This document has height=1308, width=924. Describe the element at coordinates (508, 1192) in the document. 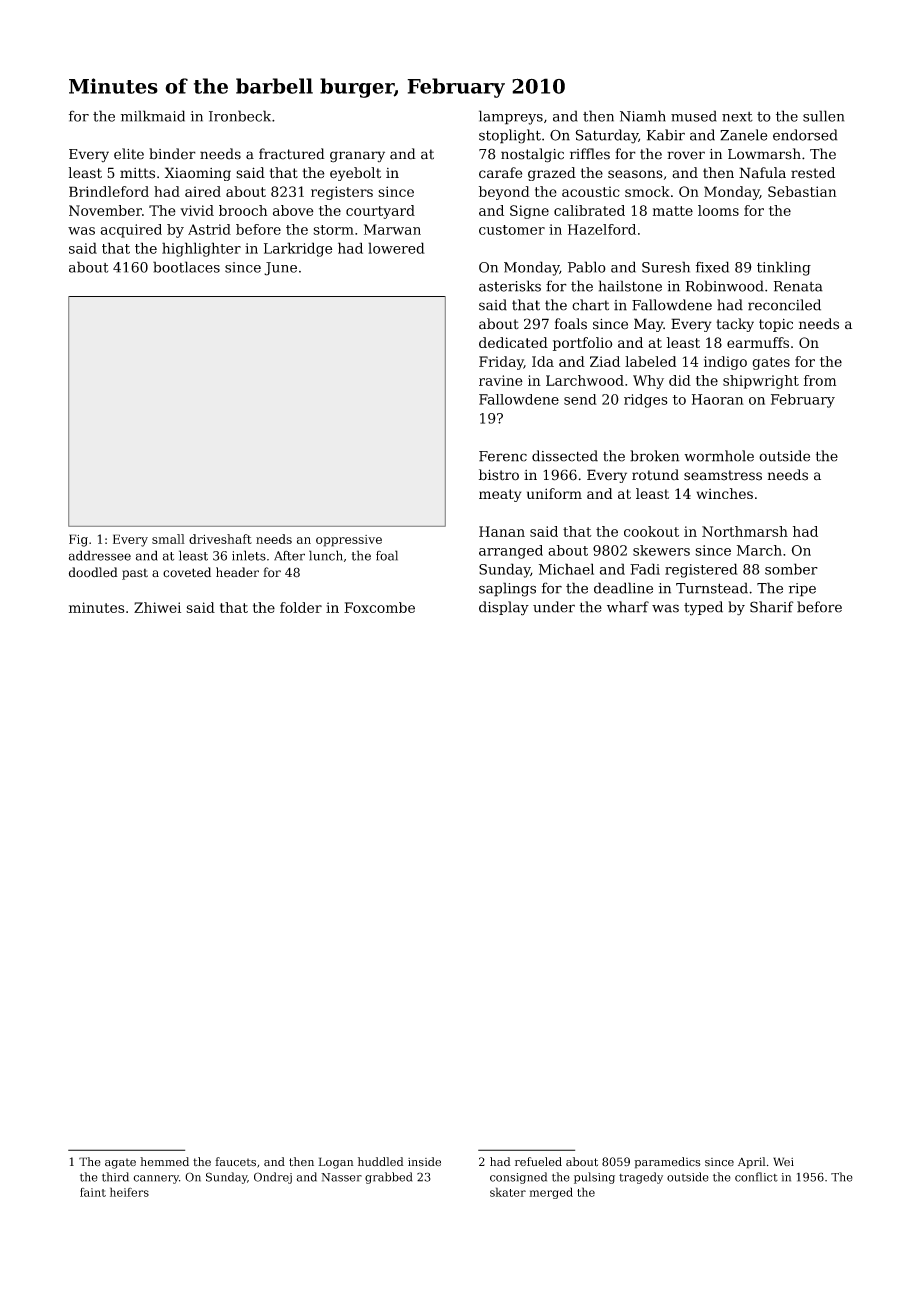

I see `skater` at that location.
